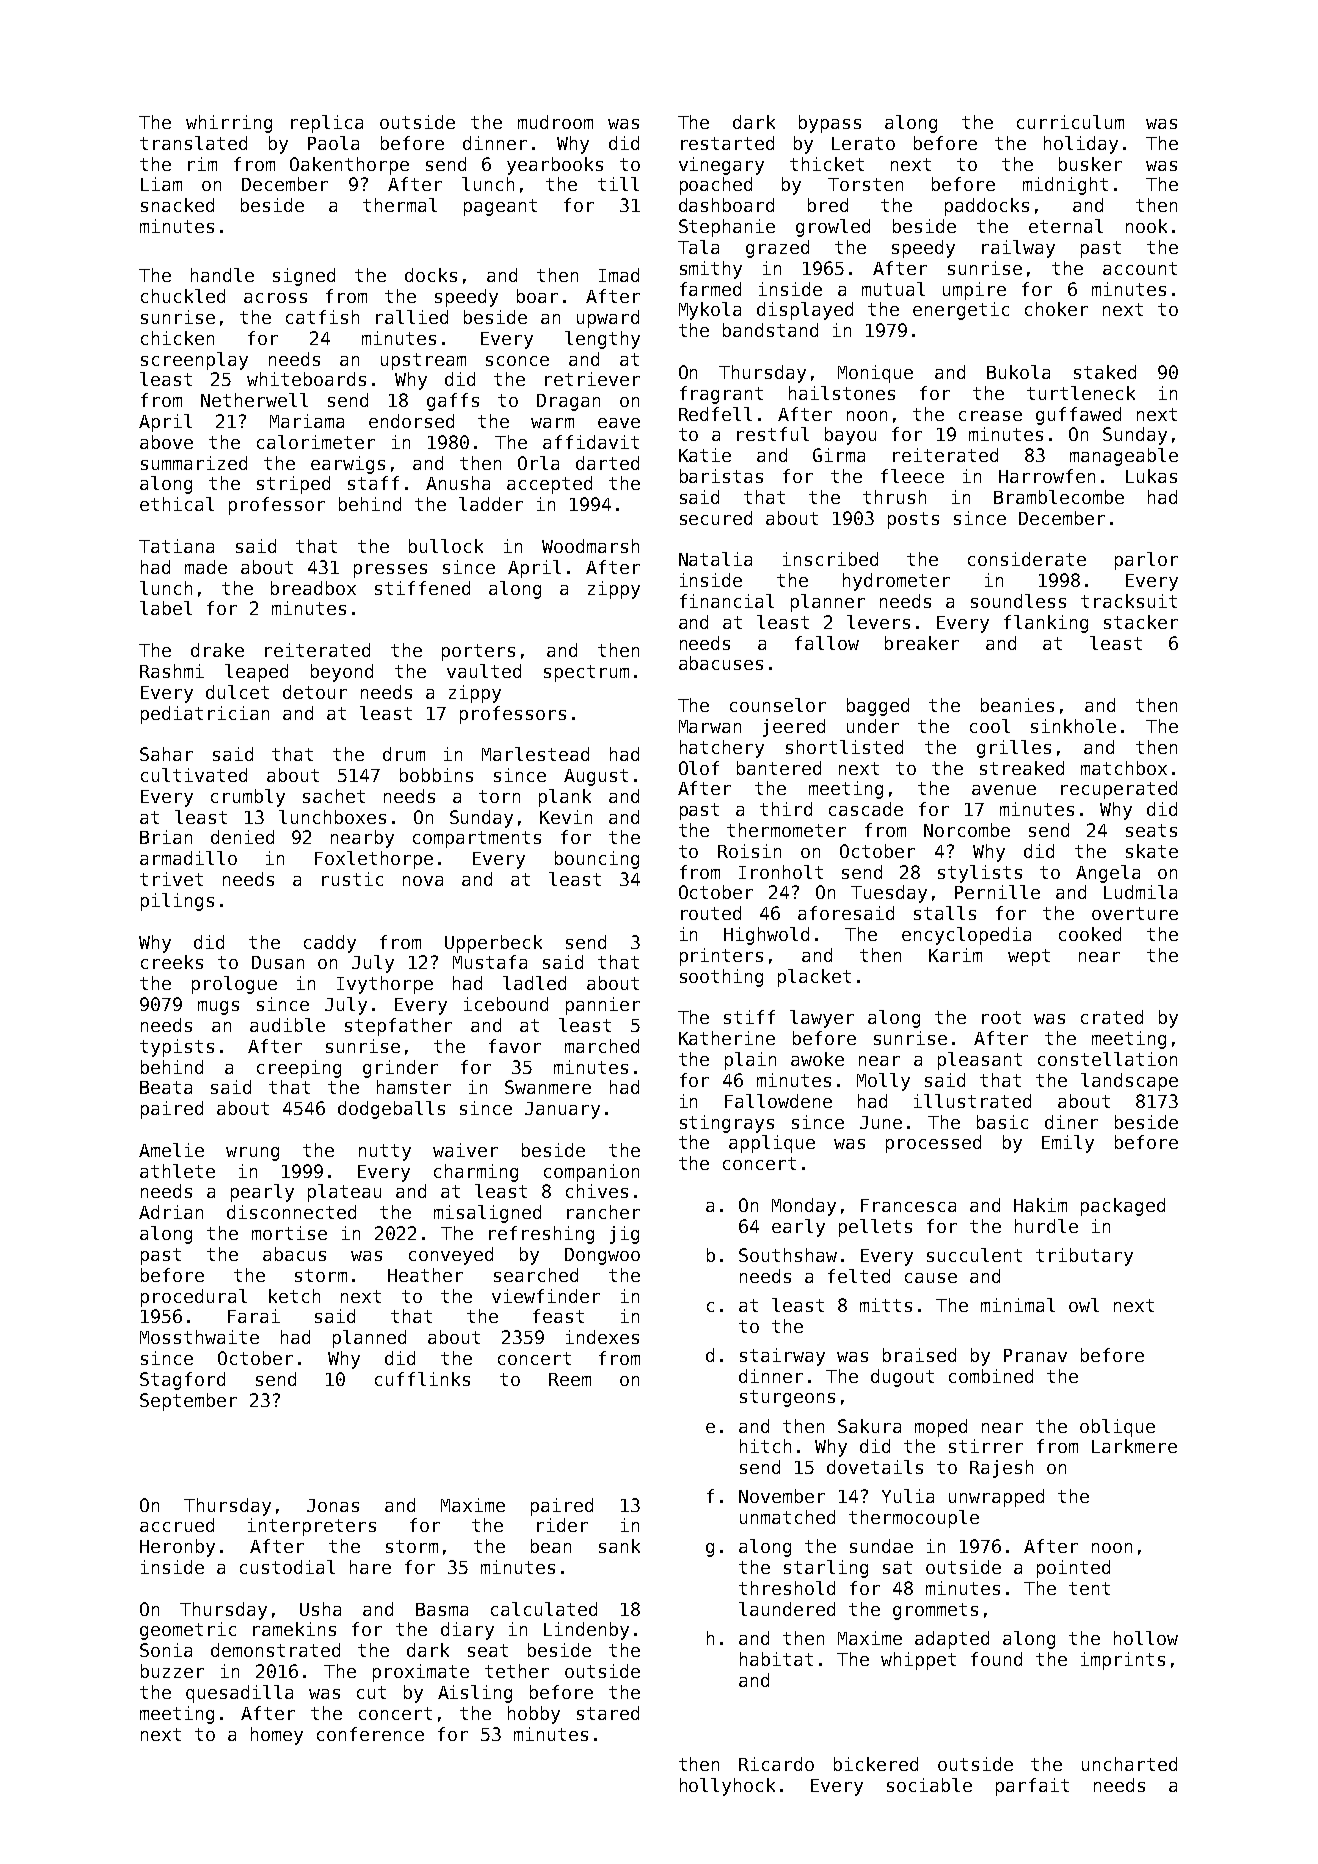  Describe the element at coordinates (711, 913) in the screenshot. I see `routed` at that location.
